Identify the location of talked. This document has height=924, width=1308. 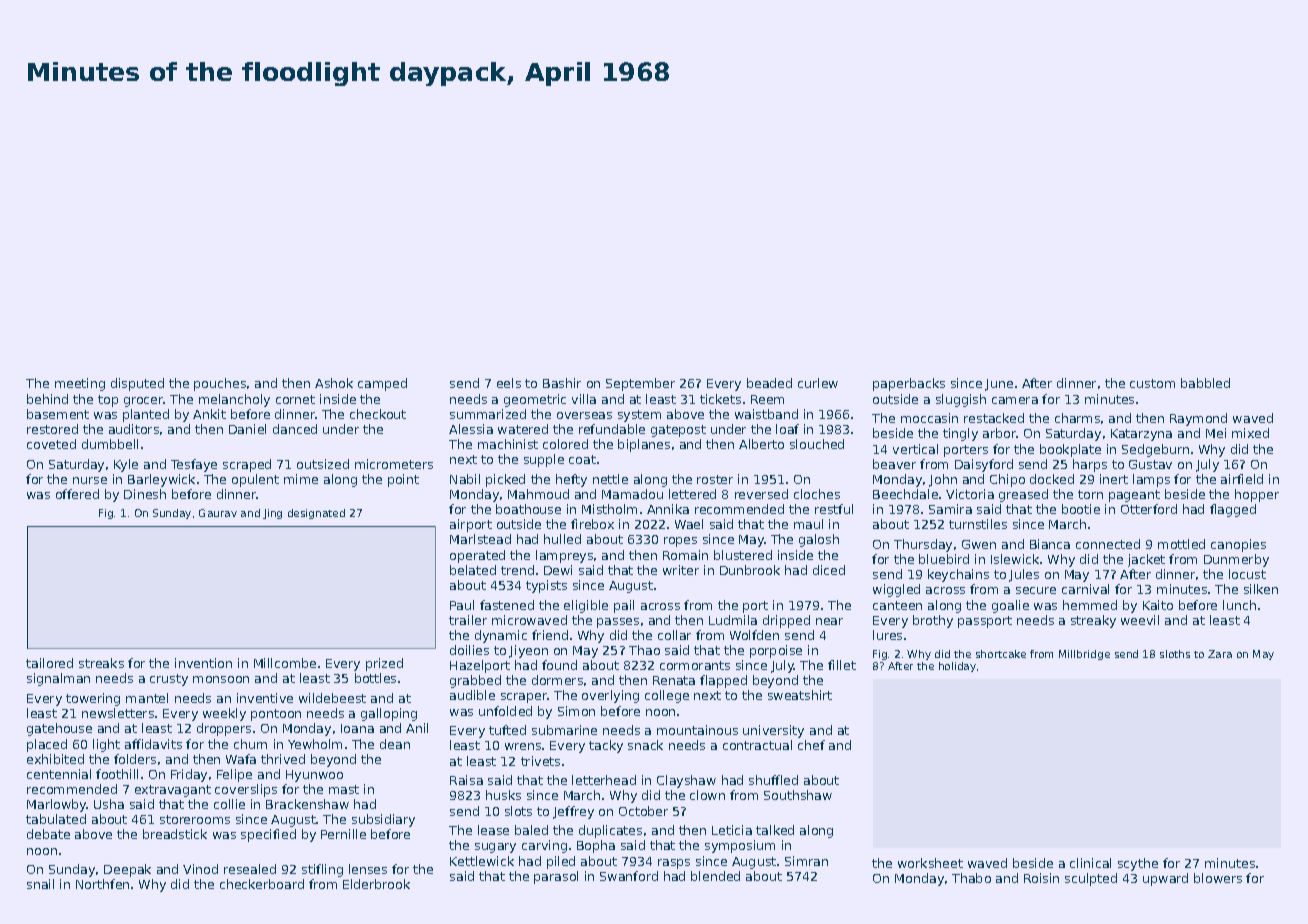
(775, 830).
